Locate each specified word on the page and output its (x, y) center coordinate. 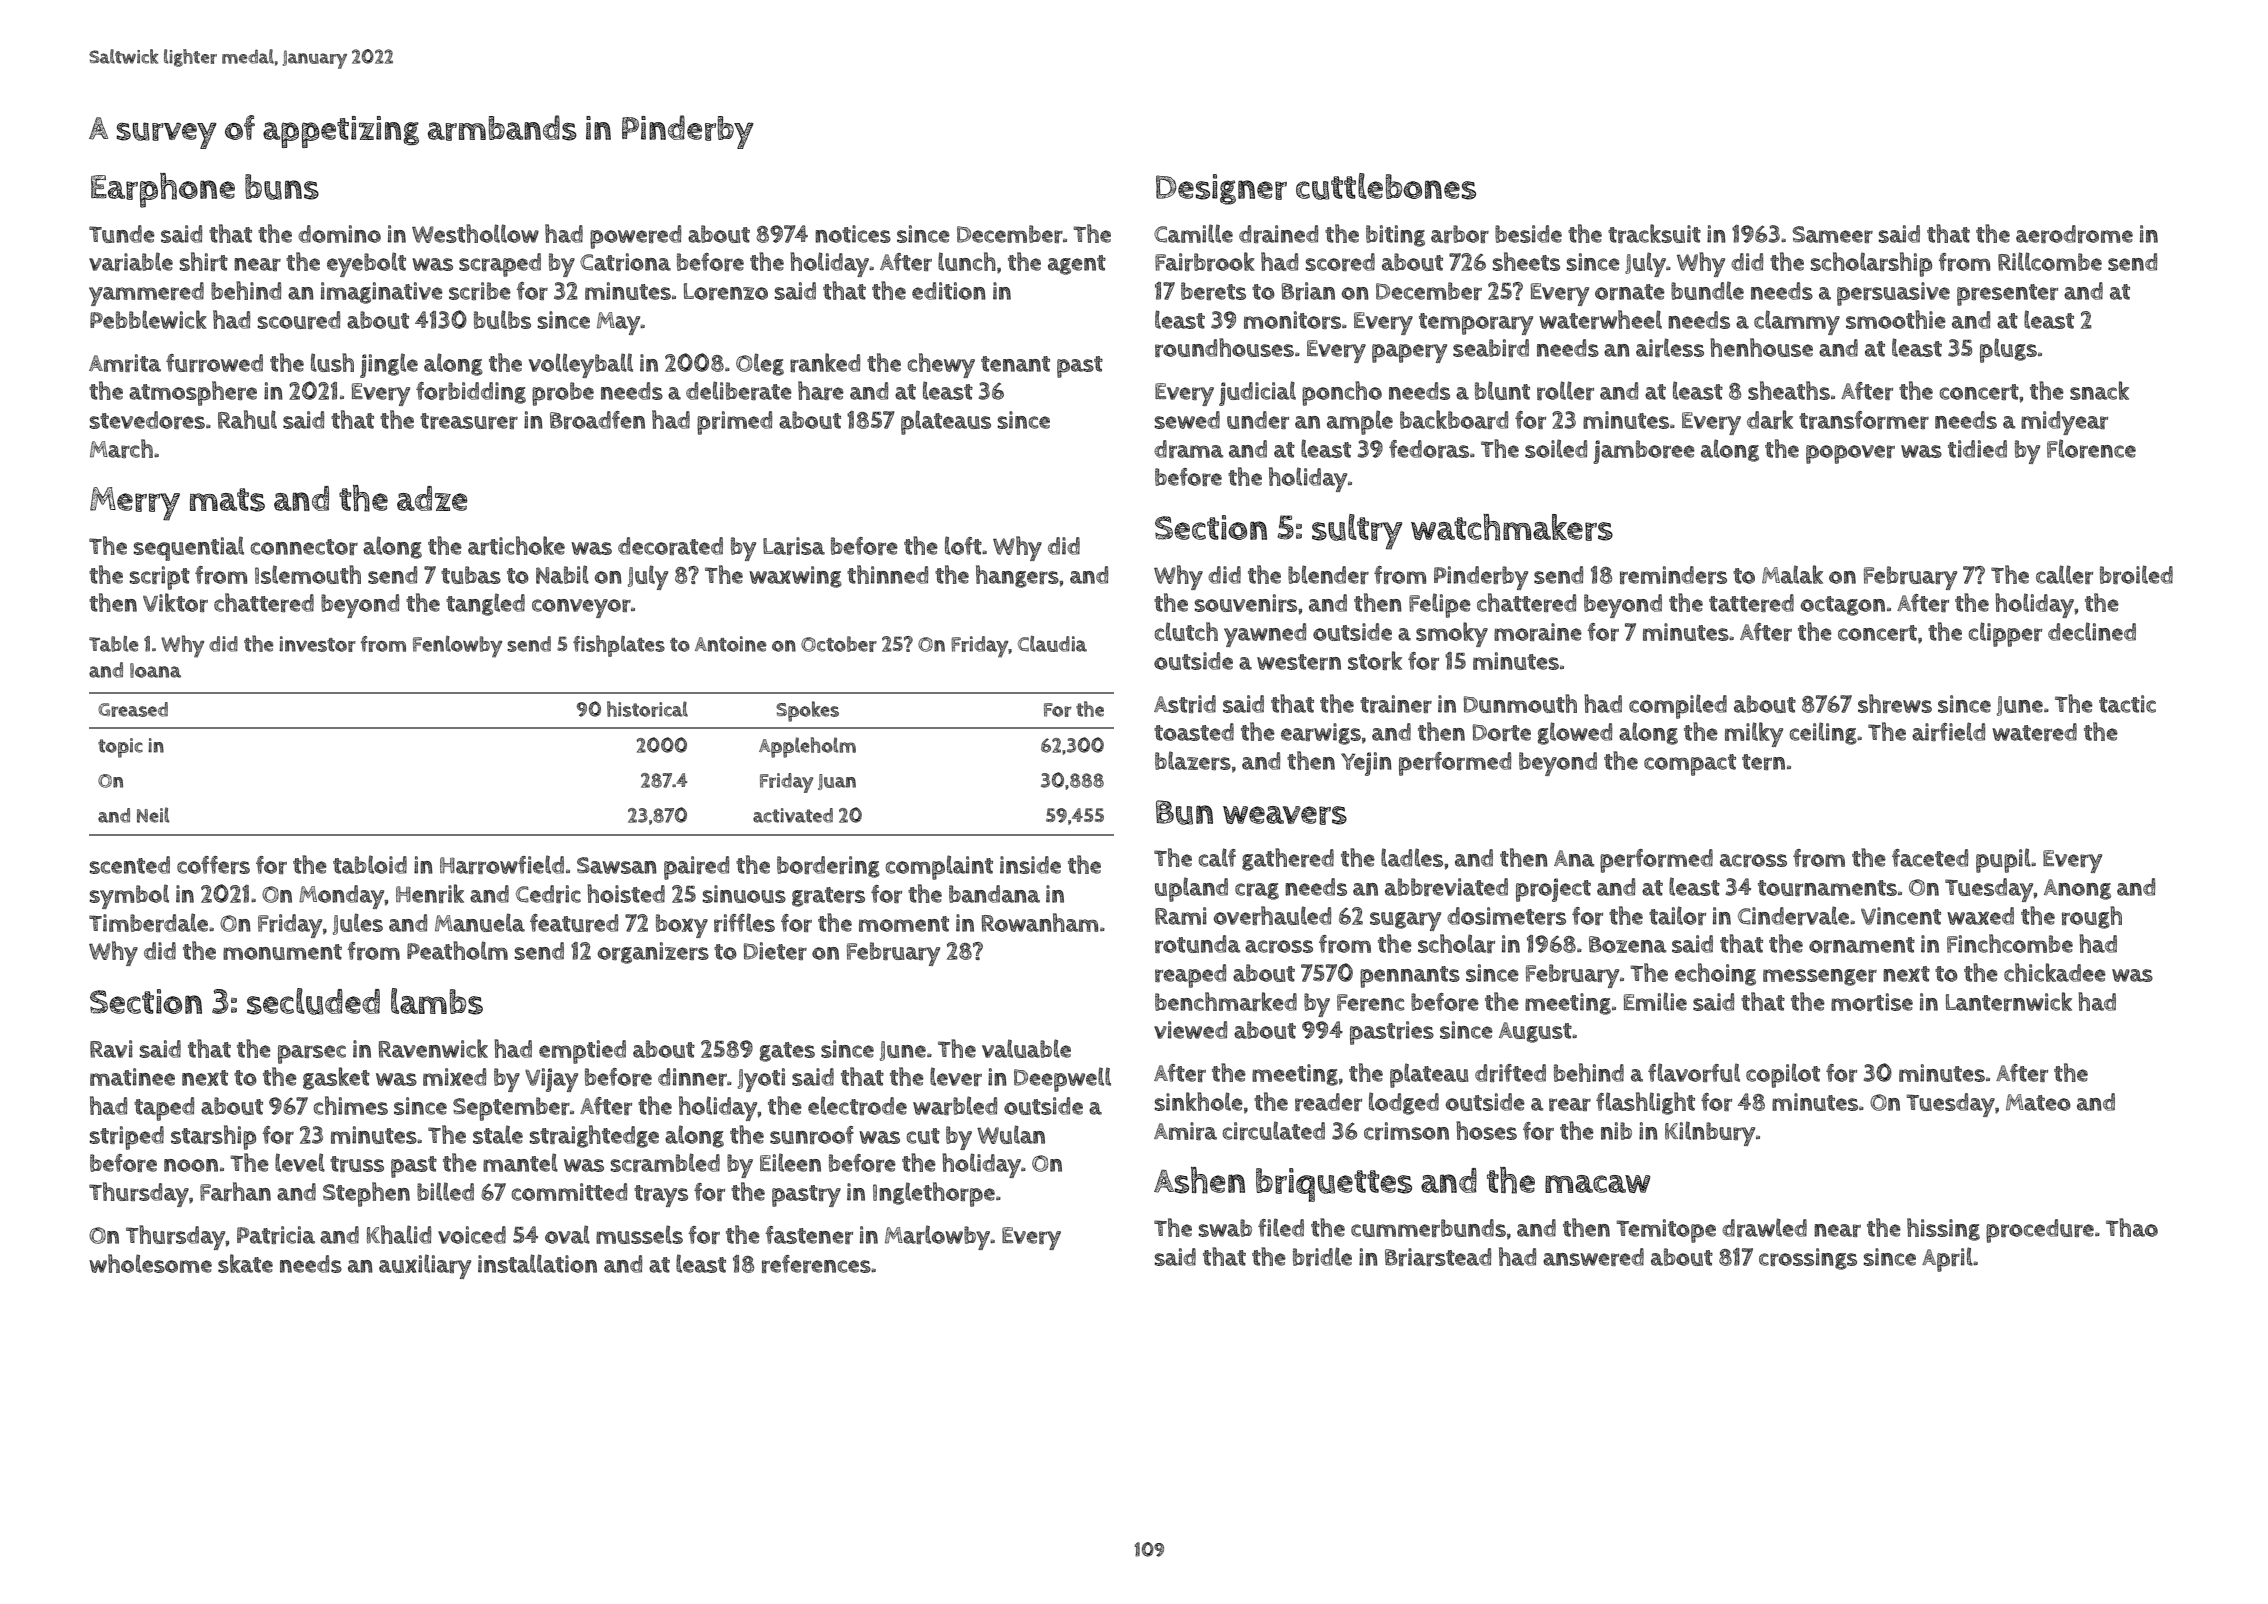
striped (127, 1138)
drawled (1764, 1227)
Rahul (247, 419)
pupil (2003, 860)
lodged (1404, 1103)
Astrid (1185, 704)
